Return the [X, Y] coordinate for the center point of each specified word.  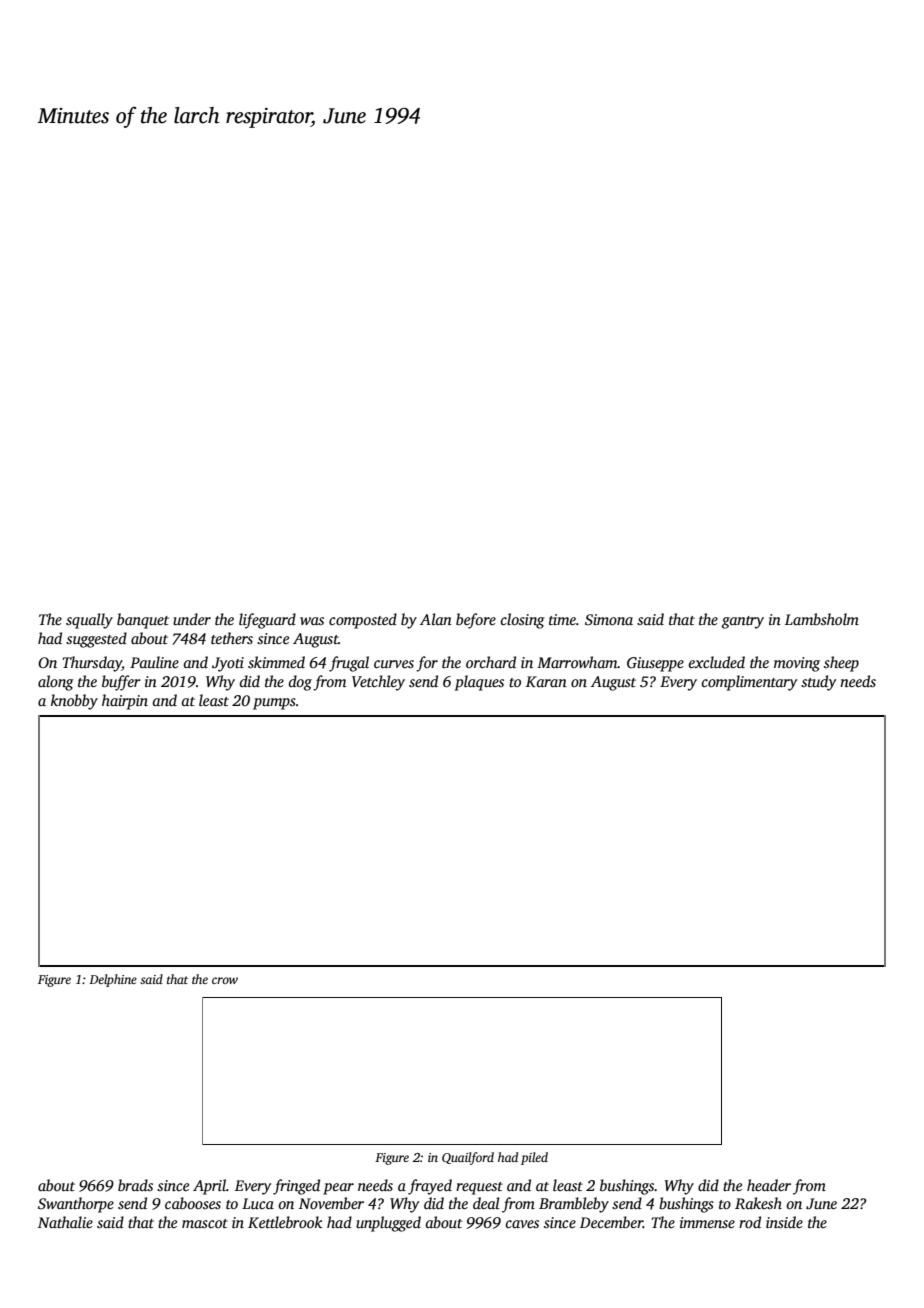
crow [225, 980]
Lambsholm [822, 619]
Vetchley [378, 683]
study [818, 683]
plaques [479, 683]
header [769, 1185]
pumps [274, 704]
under [192, 619]
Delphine [113, 980]
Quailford [468, 1158]
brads [135, 1185]
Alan [436, 619]
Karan [546, 681]
